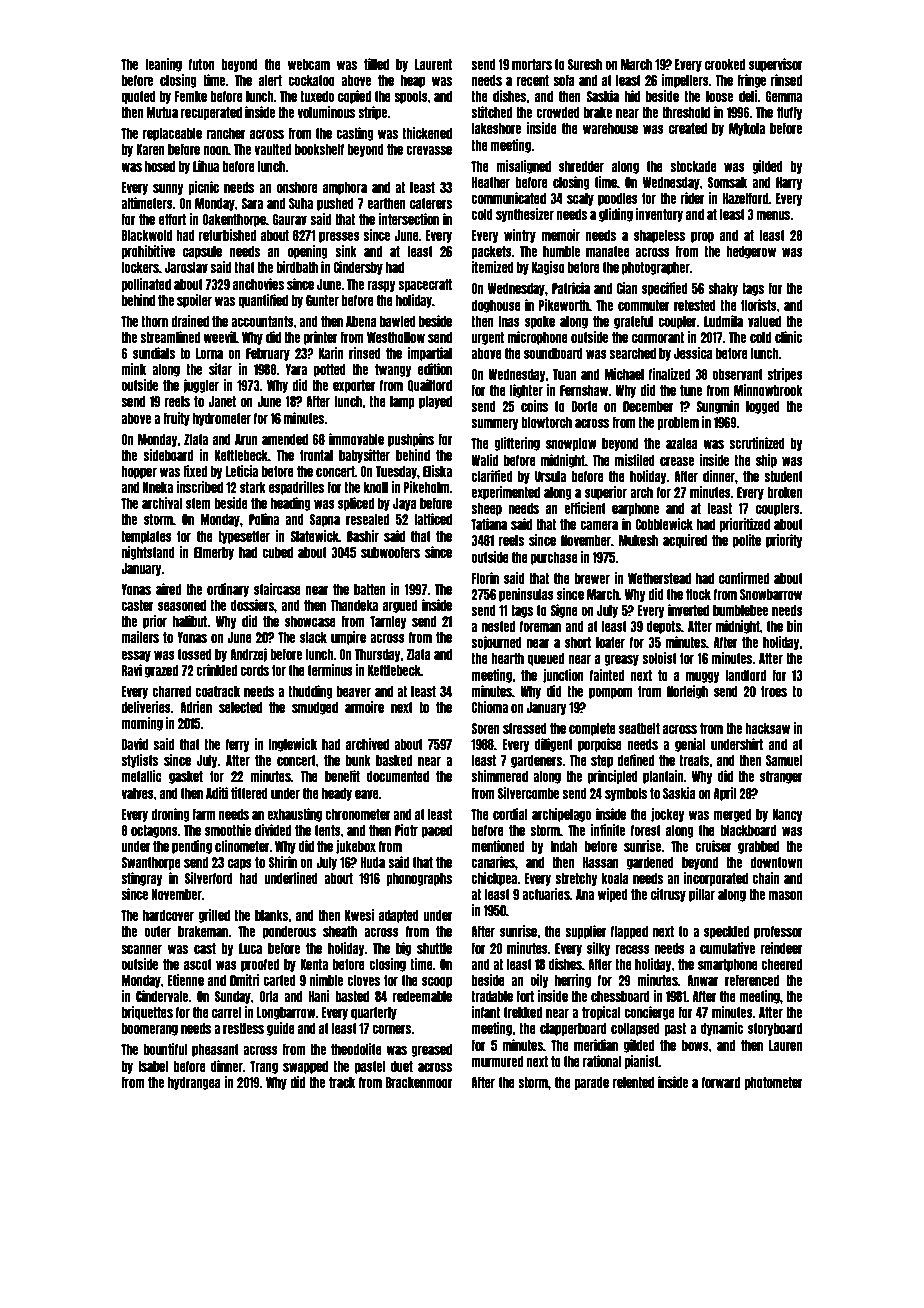 This screenshot has height=1308, width=924. Describe the element at coordinates (163, 65) in the screenshot. I see `leaning` at that location.
